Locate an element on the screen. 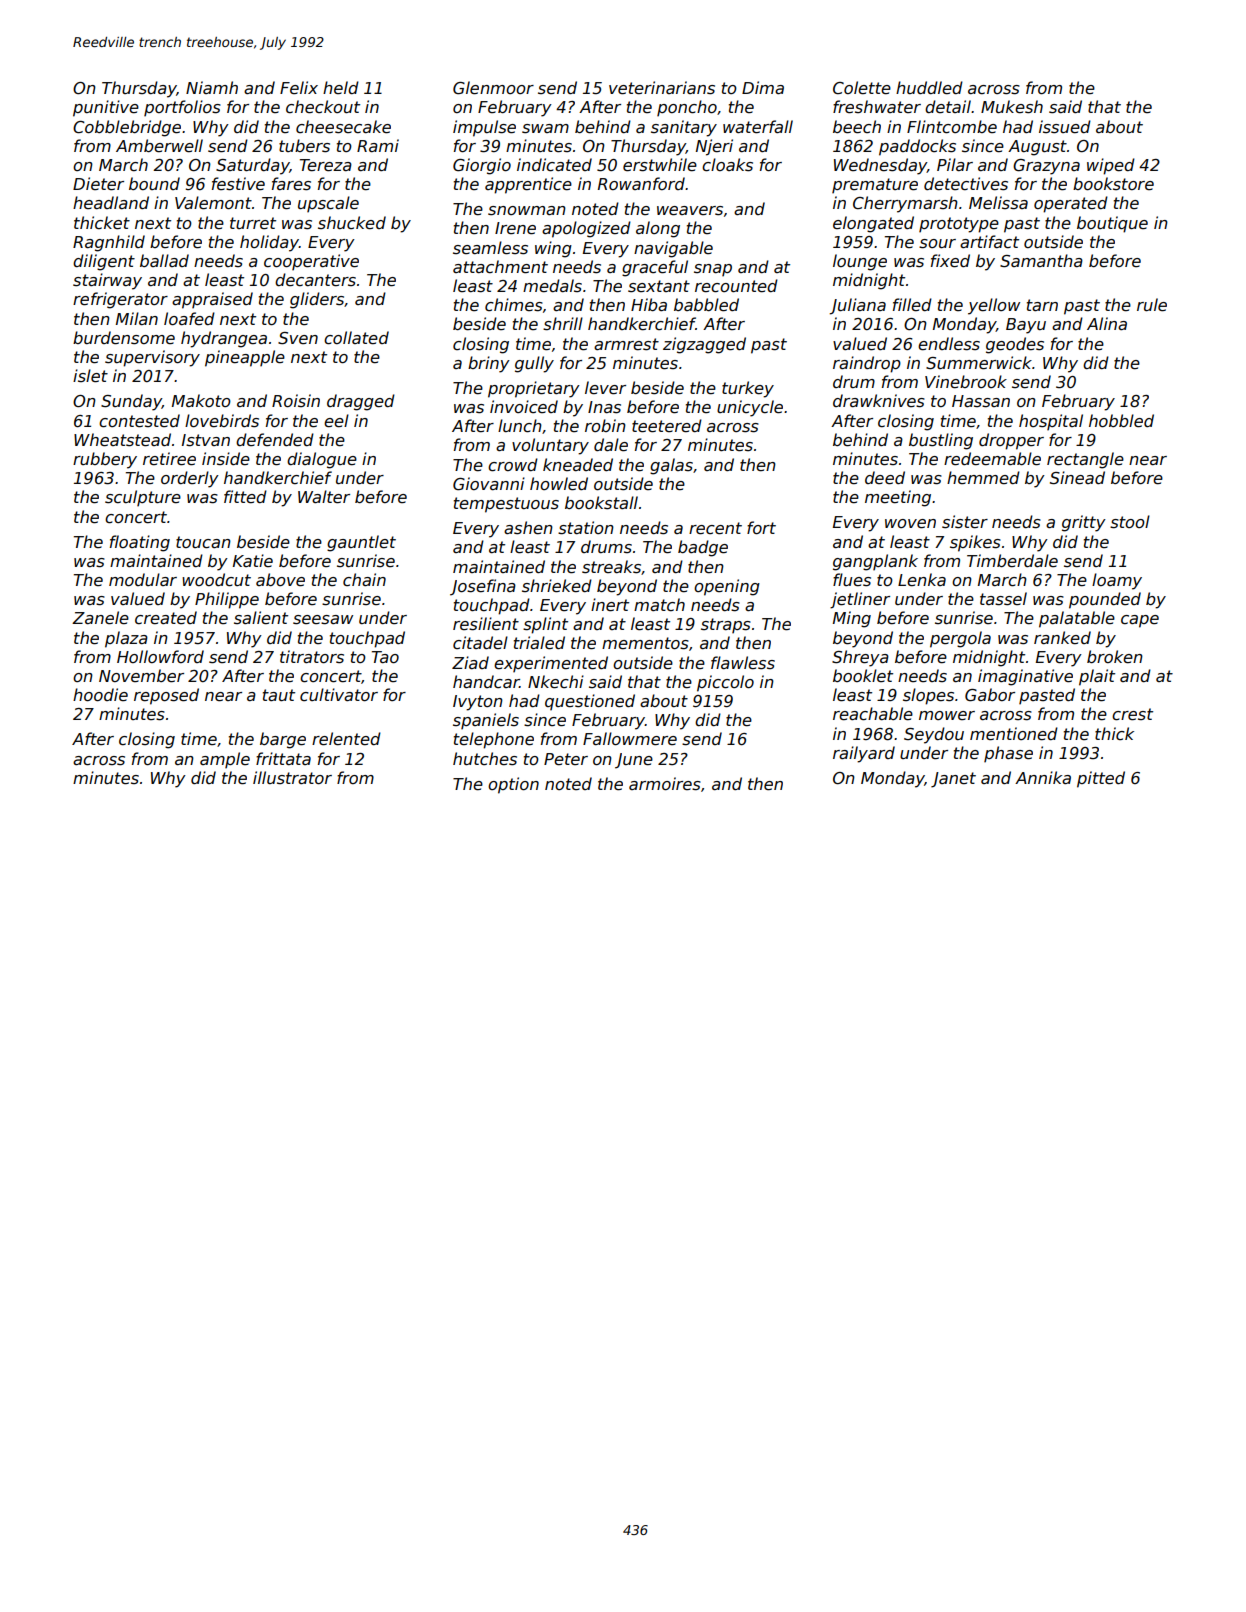  ample is located at coordinates (225, 760).
